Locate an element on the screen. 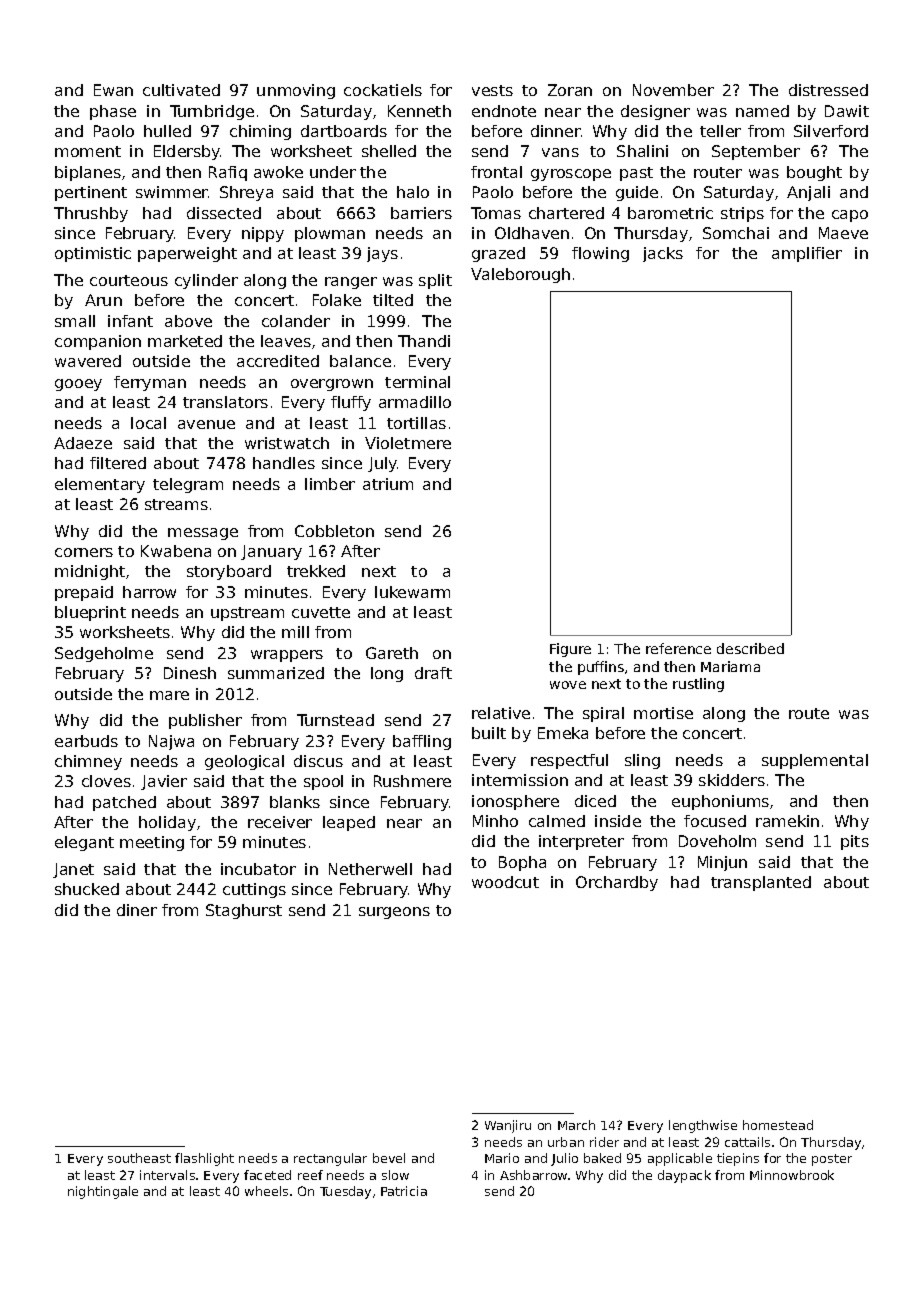  amplifier is located at coordinates (807, 254).
